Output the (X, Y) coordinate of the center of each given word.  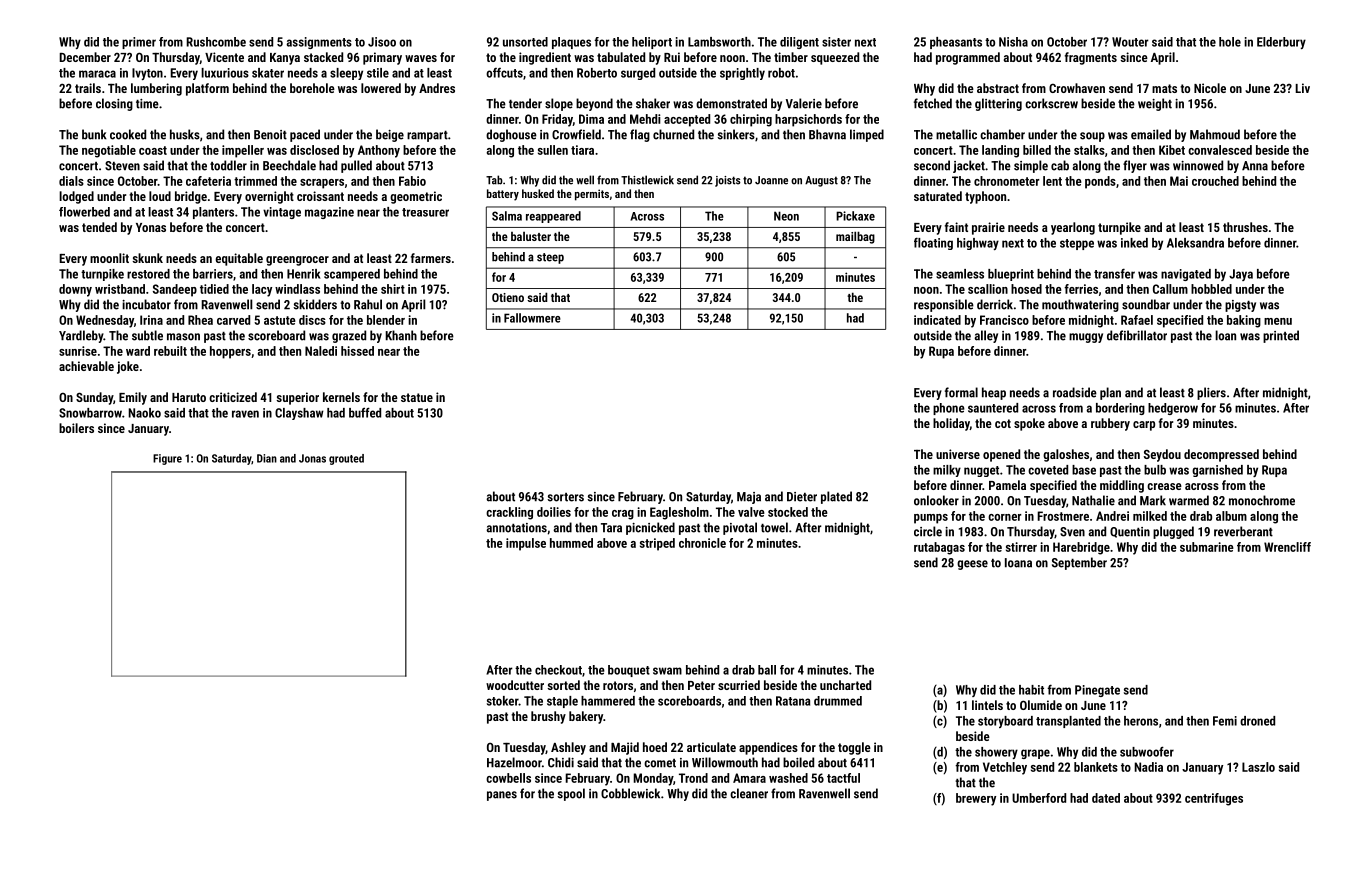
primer (139, 43)
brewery (976, 799)
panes (502, 796)
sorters (565, 497)
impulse (526, 544)
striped (657, 544)
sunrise (78, 351)
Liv (1302, 88)
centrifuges (1214, 799)
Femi (1225, 721)
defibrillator (1137, 335)
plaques (571, 43)
